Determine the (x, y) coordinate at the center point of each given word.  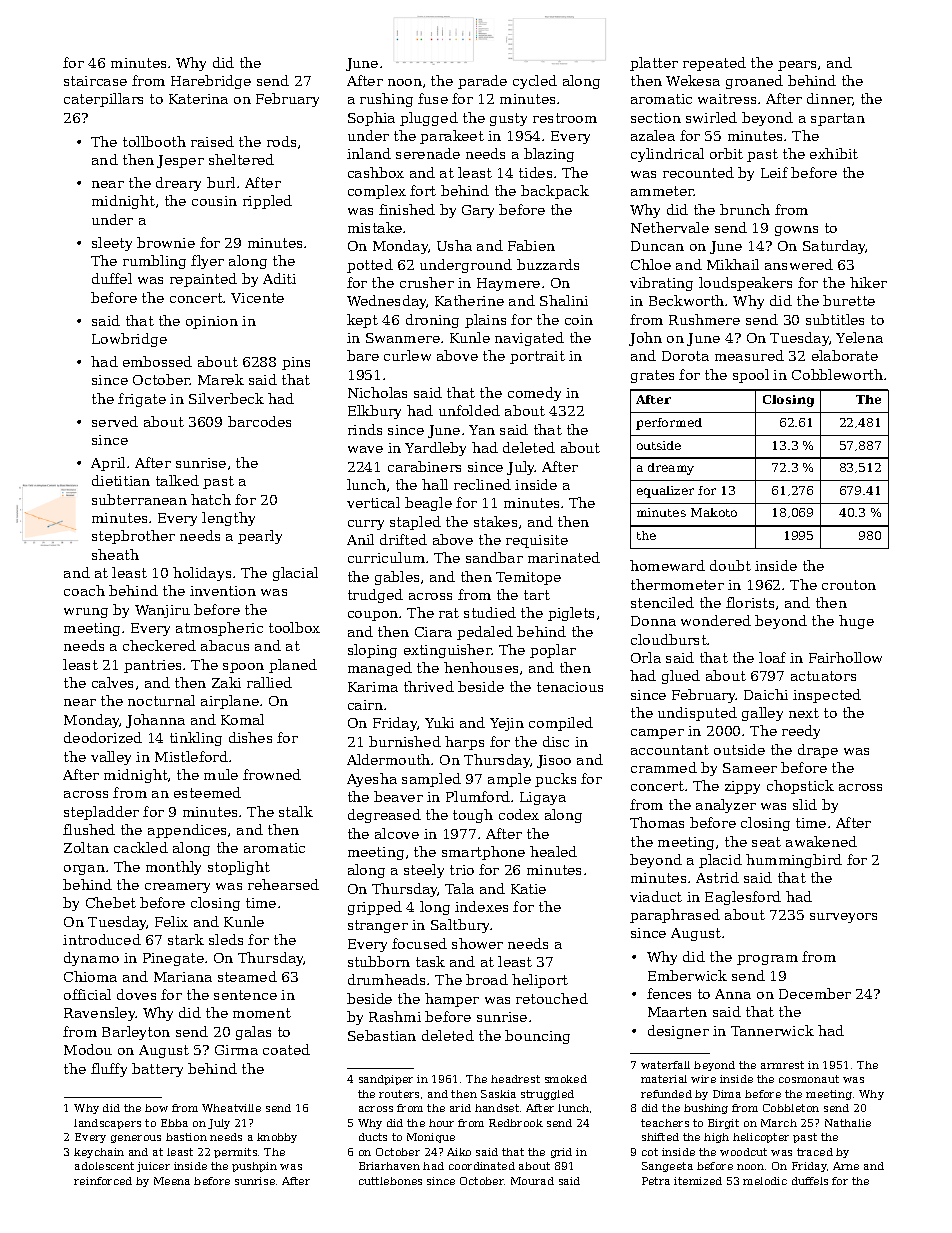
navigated (529, 339)
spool (751, 376)
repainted (203, 280)
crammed (664, 767)
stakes (495, 521)
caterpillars (103, 100)
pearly (260, 537)
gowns (796, 231)
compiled (561, 724)
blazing (549, 155)
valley (111, 758)
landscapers (107, 1124)
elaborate (845, 355)
